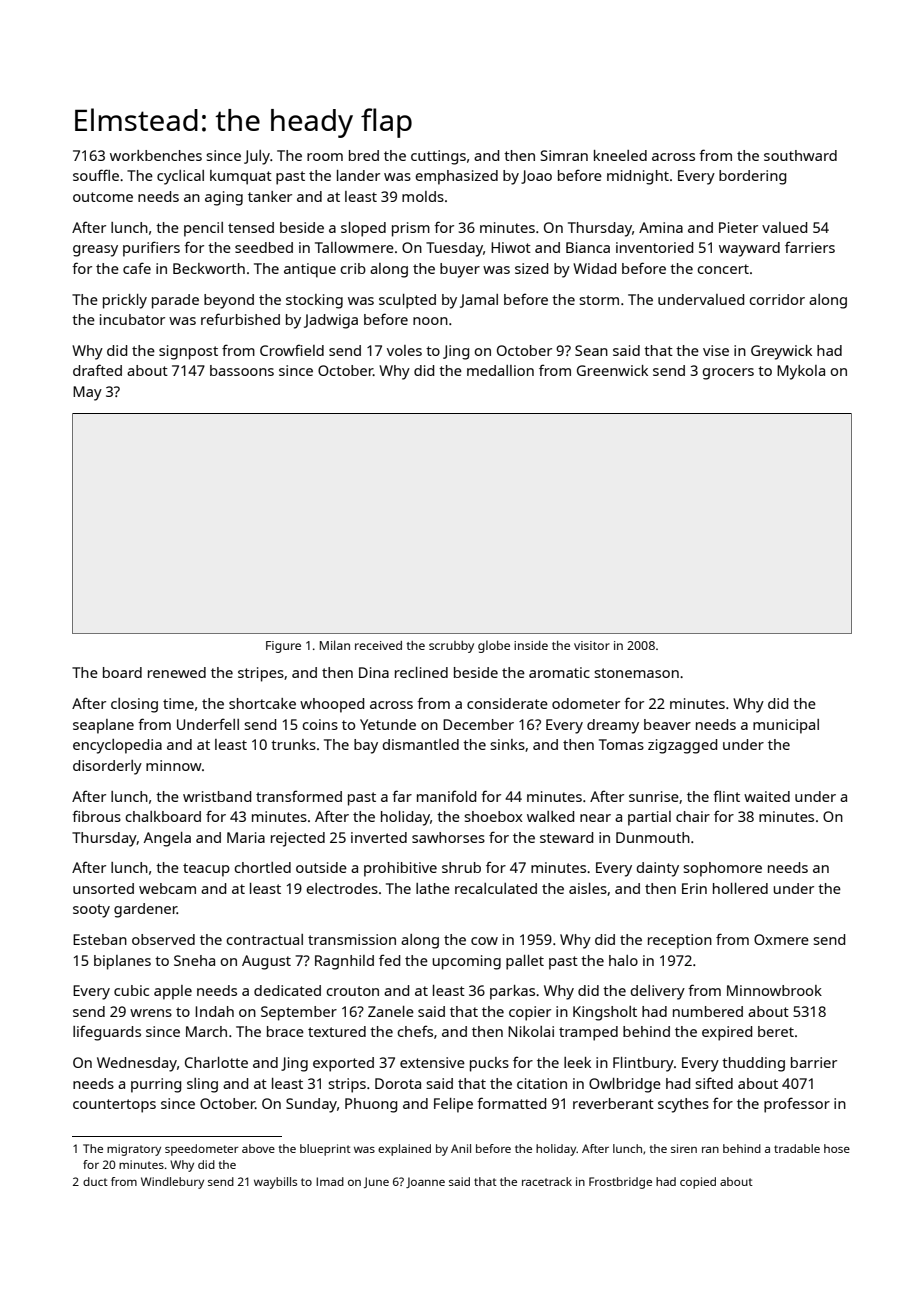 This page has width=924, height=1308. I want to click on aging, so click(224, 198).
